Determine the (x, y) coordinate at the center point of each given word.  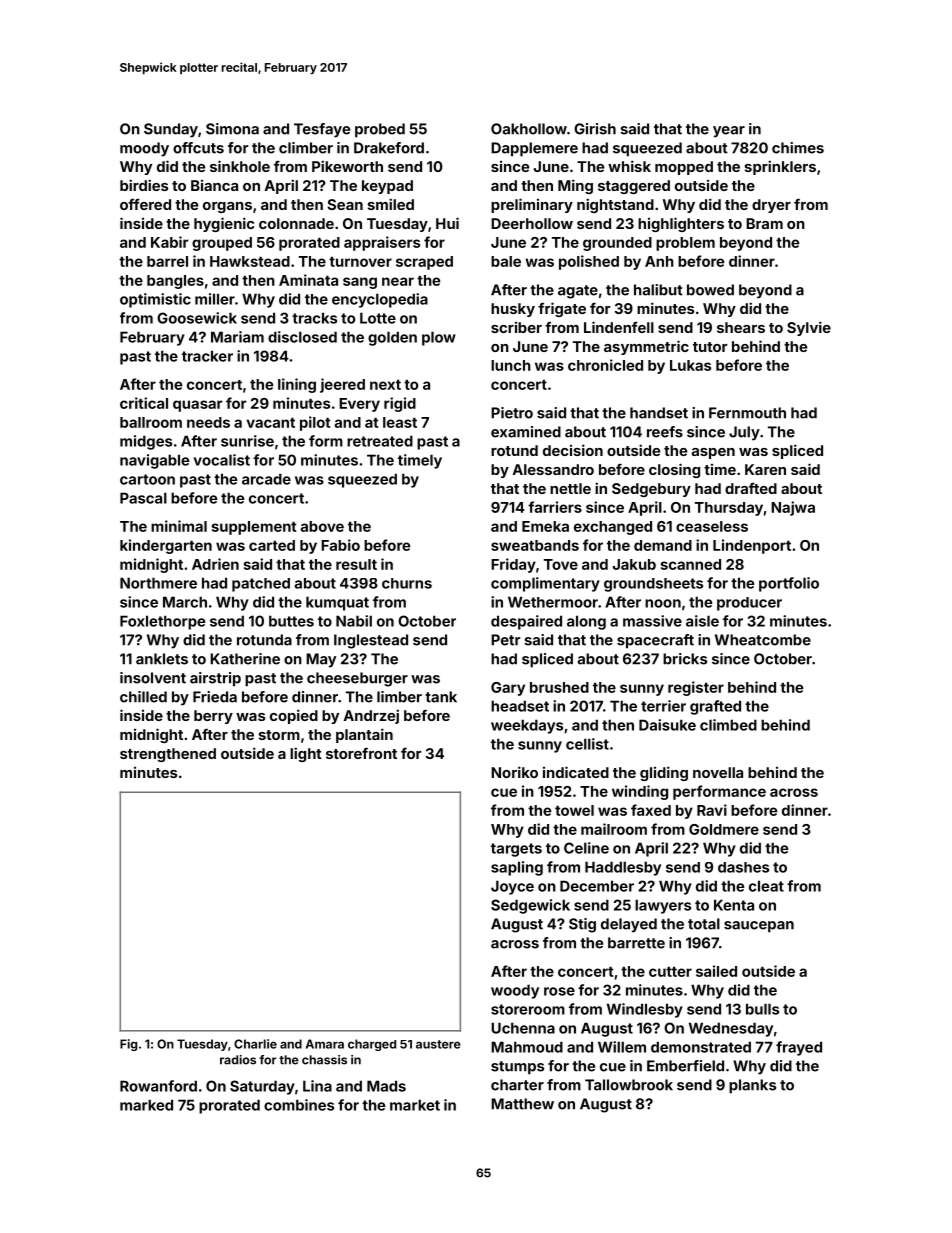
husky (513, 310)
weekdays (527, 726)
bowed (710, 290)
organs (227, 207)
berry (213, 717)
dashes (743, 867)
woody (515, 991)
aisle (702, 621)
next (385, 384)
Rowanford (158, 1086)
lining (297, 385)
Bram (764, 223)
